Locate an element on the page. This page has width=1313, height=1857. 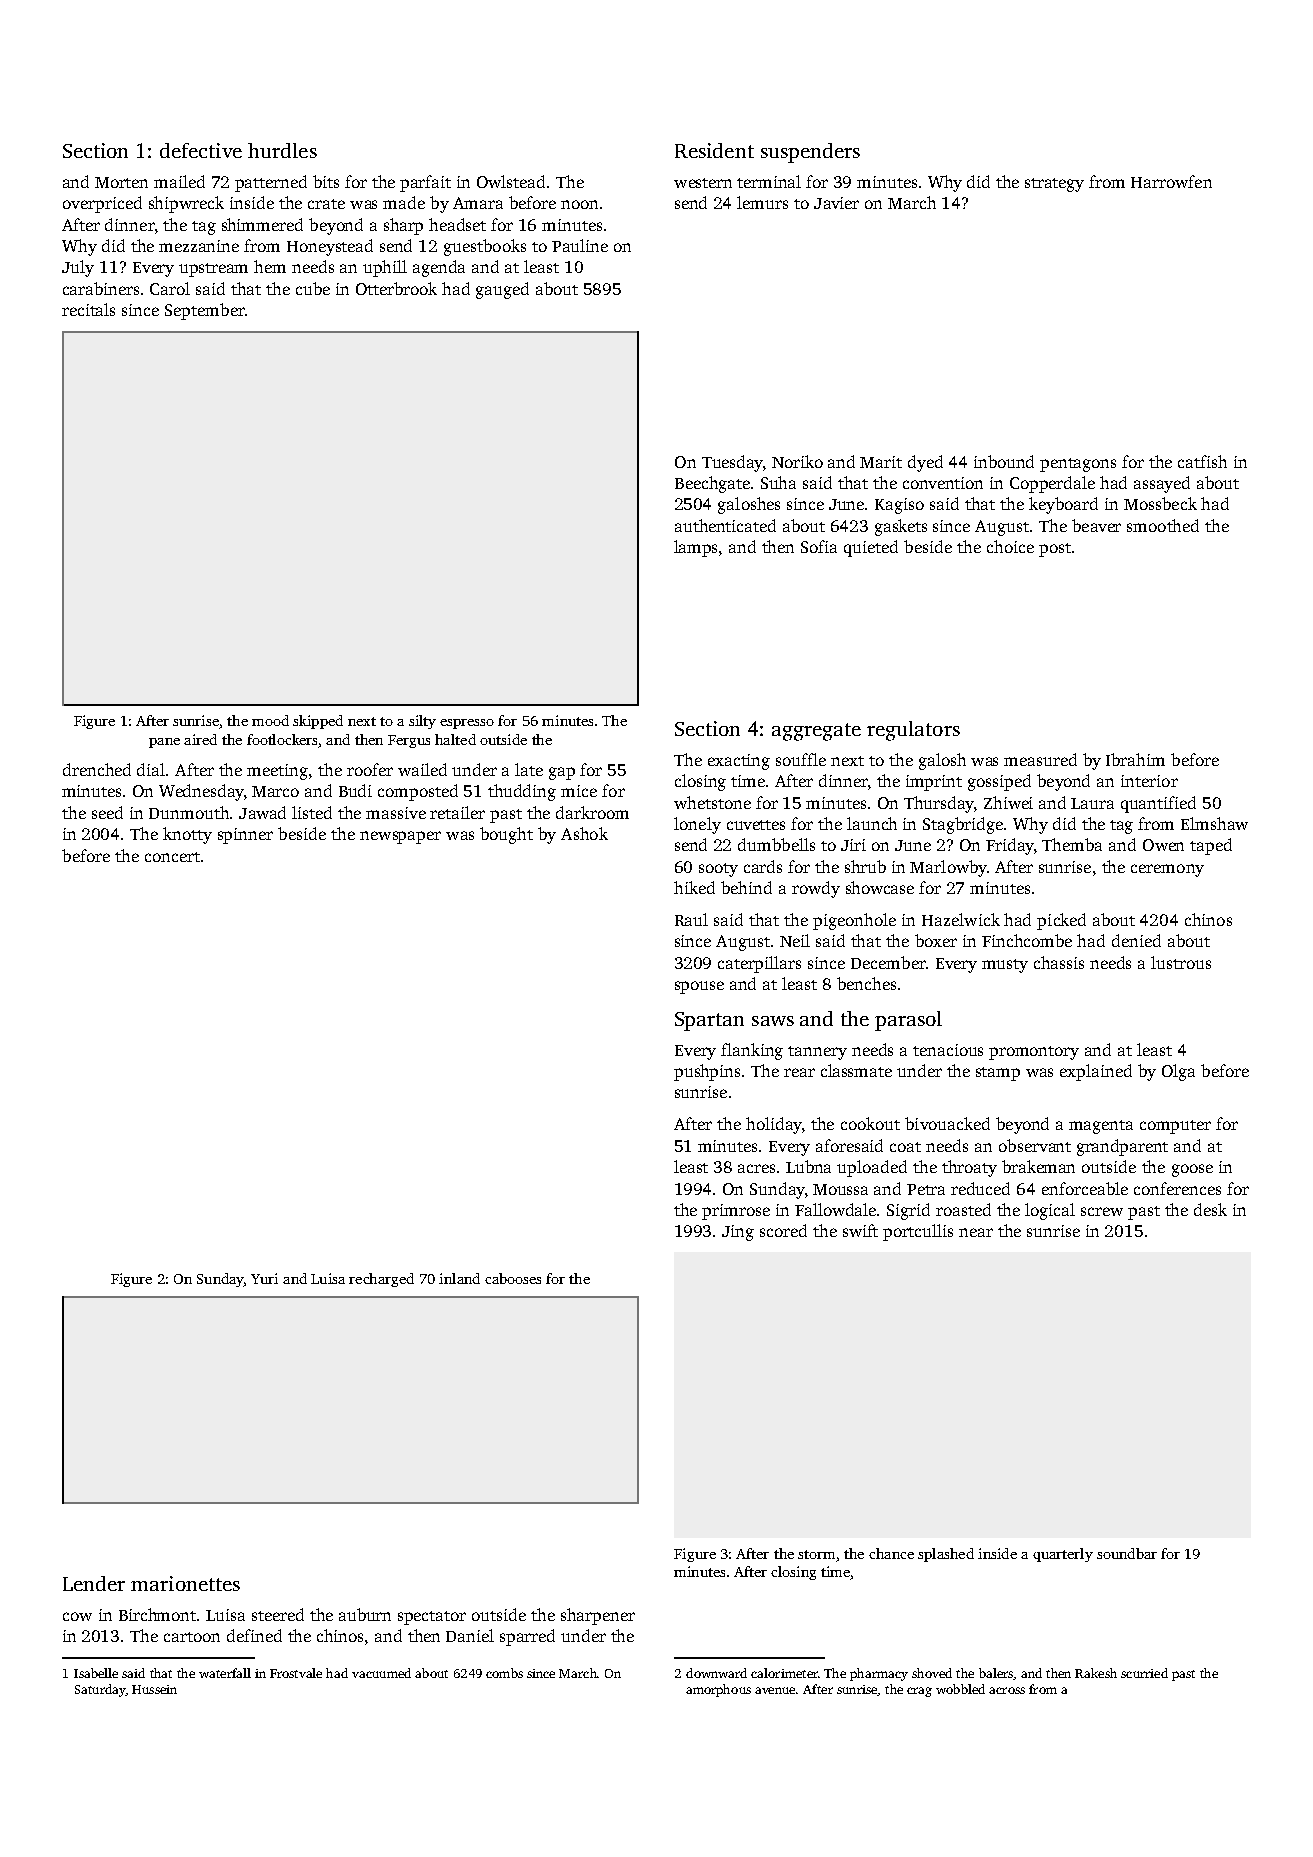
pentagons is located at coordinates (1078, 465).
